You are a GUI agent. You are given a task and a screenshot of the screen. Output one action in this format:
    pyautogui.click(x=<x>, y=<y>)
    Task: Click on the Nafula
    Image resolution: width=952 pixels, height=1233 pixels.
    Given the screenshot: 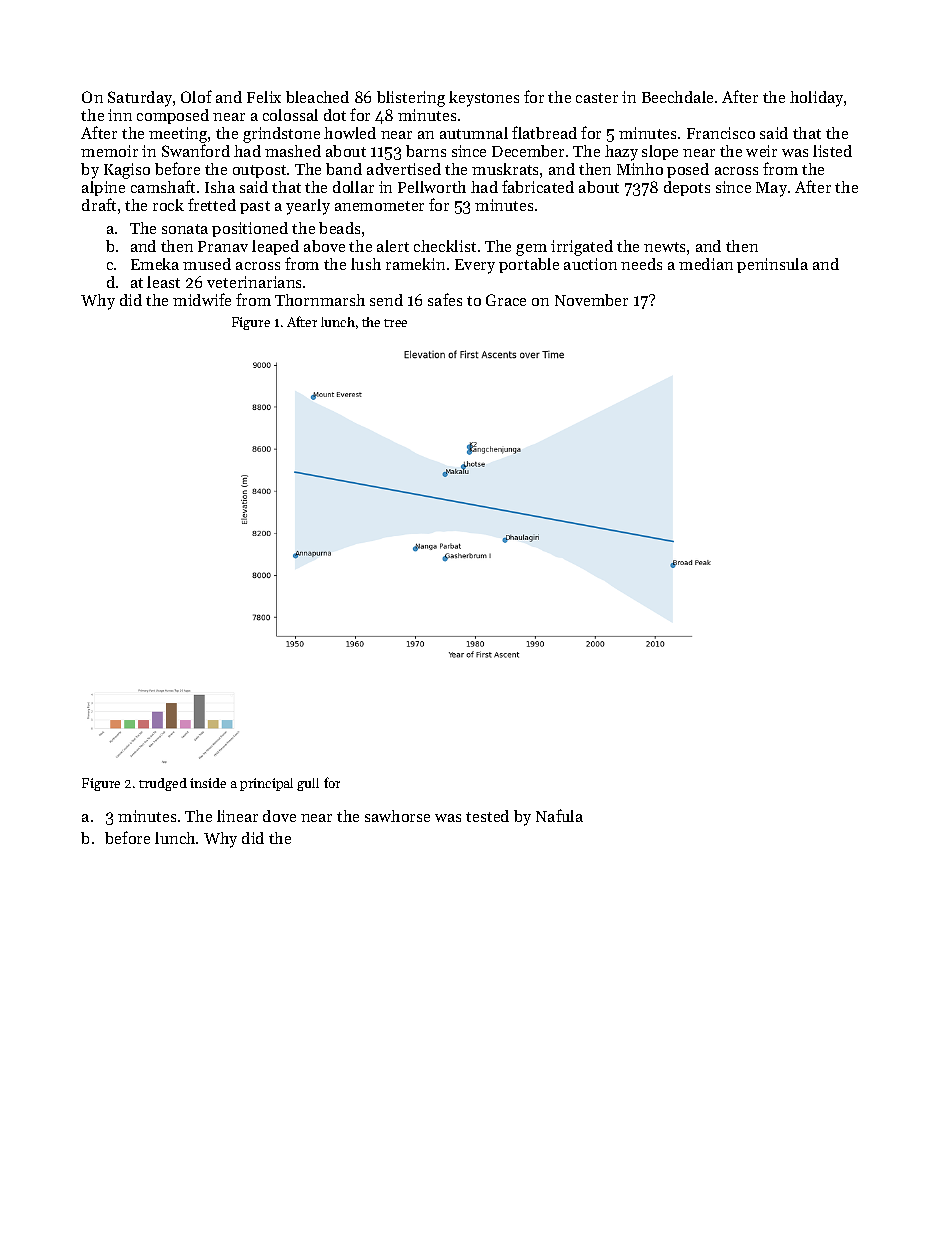 What is the action you would take?
    pyautogui.click(x=559, y=815)
